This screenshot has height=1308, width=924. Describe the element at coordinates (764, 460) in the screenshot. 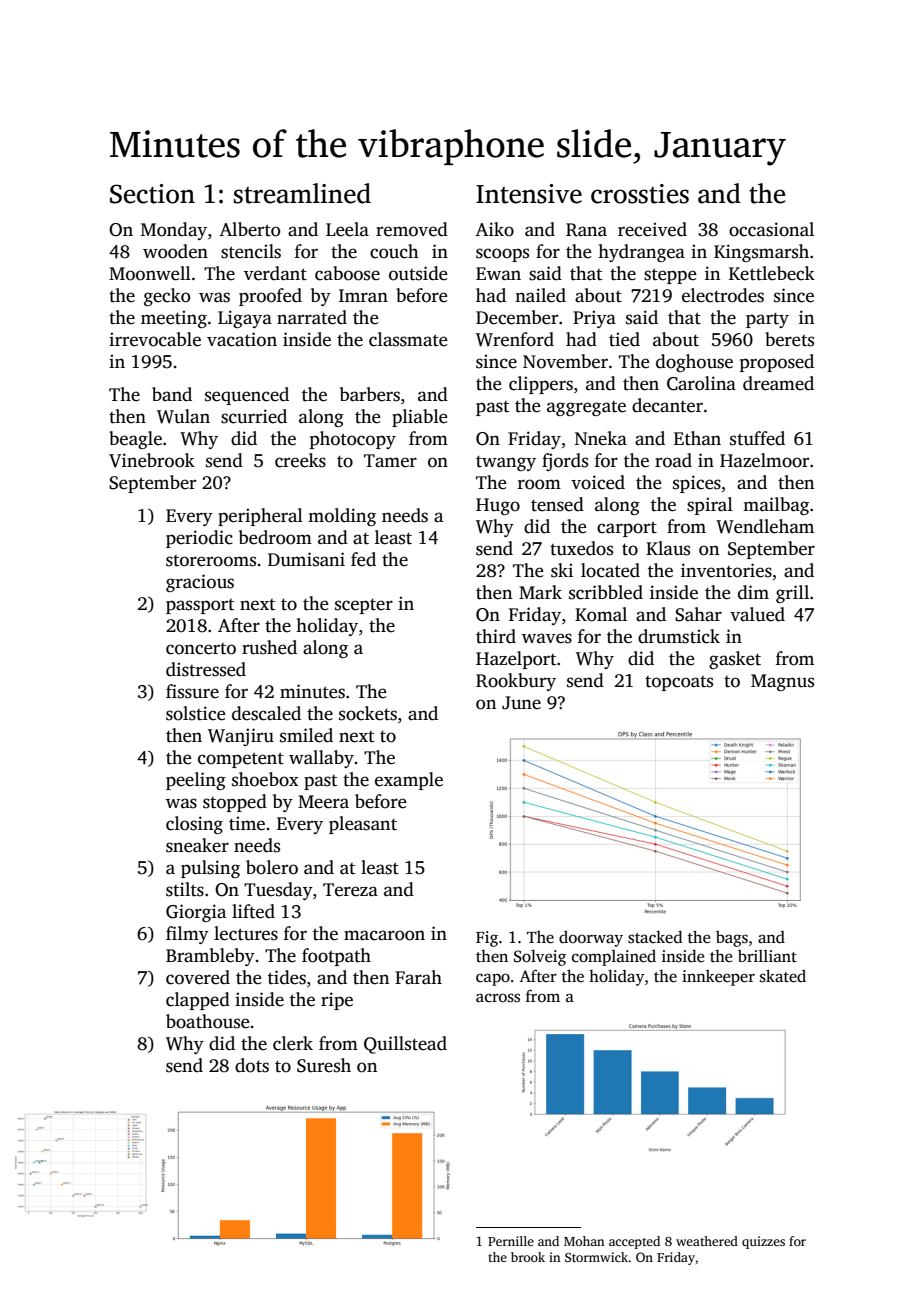

I see `Hazelmoor` at that location.
